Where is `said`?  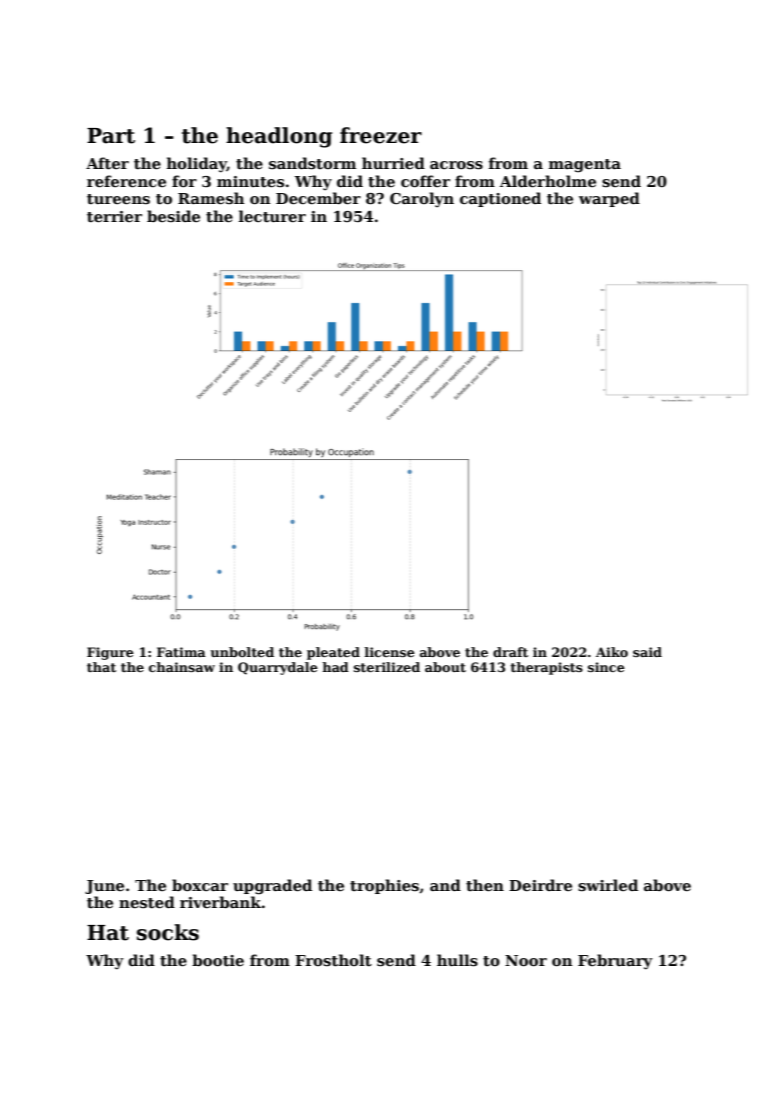 said is located at coordinates (647, 652).
